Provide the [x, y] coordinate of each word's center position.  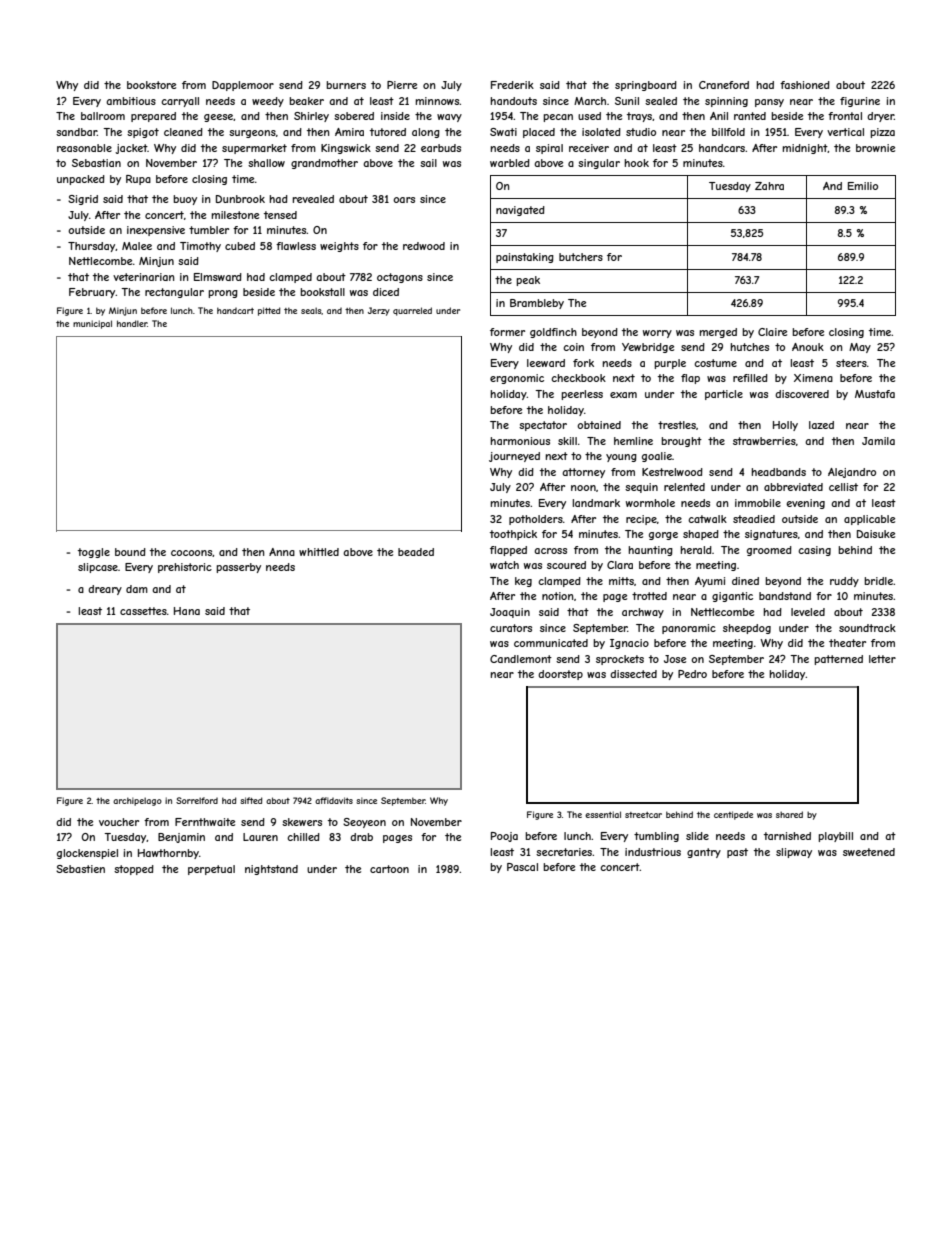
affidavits [334, 800]
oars [404, 200]
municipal [92, 324]
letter [882, 659]
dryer [880, 117]
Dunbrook [240, 199]
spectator [543, 426]
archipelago [137, 801]
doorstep [560, 675]
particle [724, 395]
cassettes [143, 611]
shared [789, 814]
